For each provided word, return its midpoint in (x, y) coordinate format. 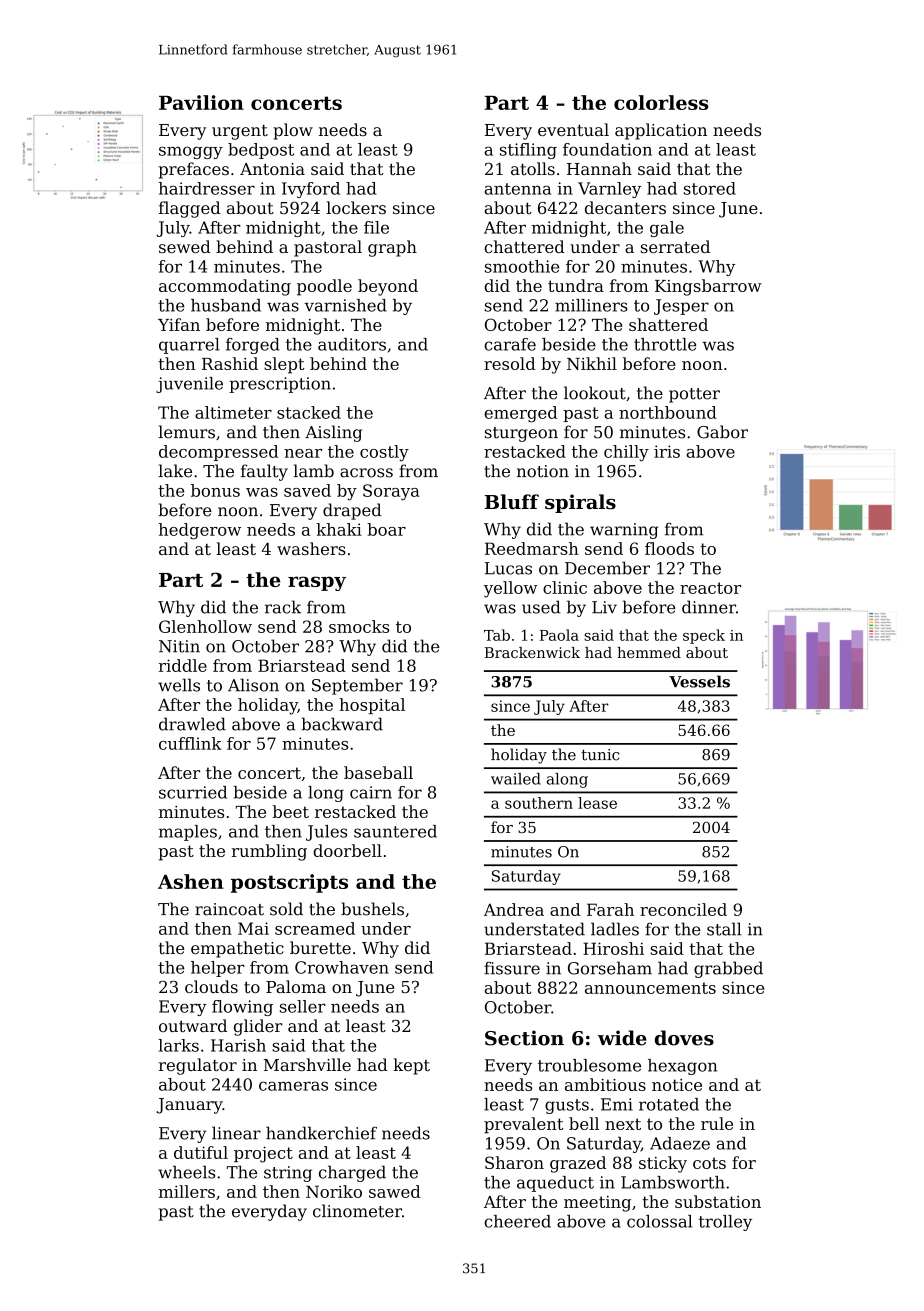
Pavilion (201, 102)
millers (187, 1191)
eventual (573, 129)
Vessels (699, 681)
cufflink (190, 743)
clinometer (357, 1211)
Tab (497, 635)
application (661, 131)
